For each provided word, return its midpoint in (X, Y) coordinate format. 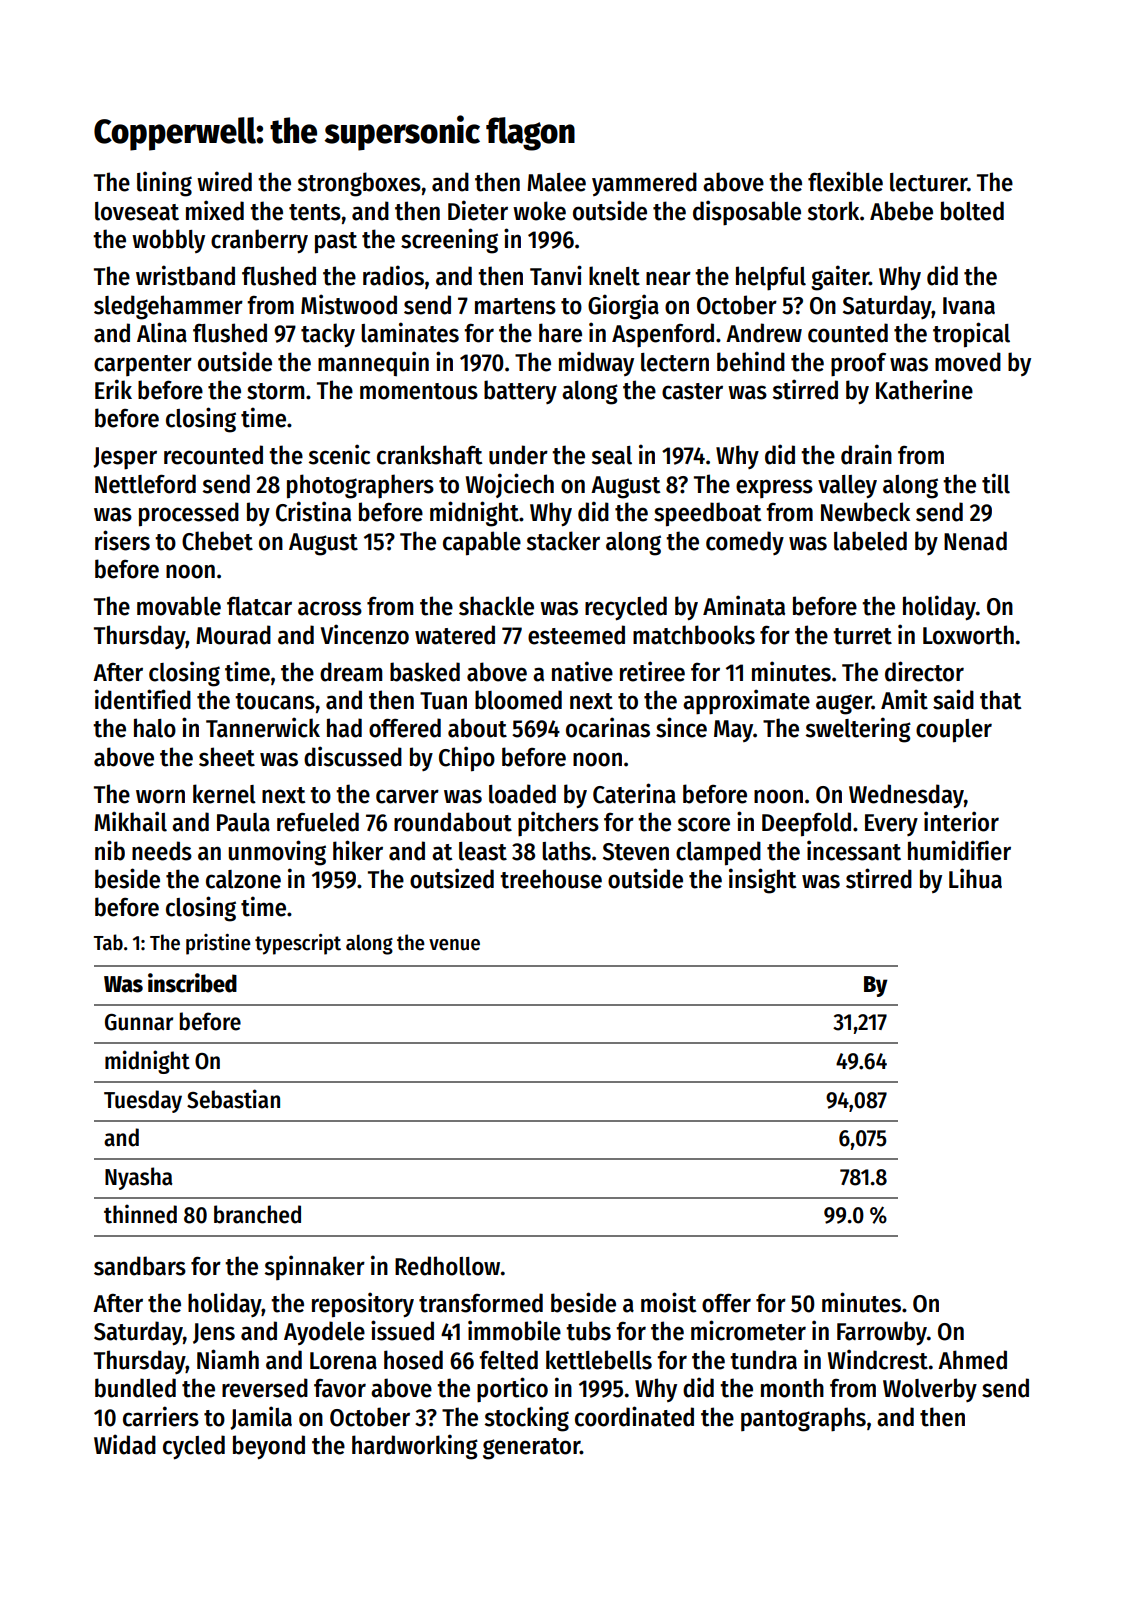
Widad (125, 1444)
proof (858, 365)
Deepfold (806, 824)
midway (596, 363)
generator (531, 1449)
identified (143, 699)
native (582, 671)
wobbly (168, 241)
